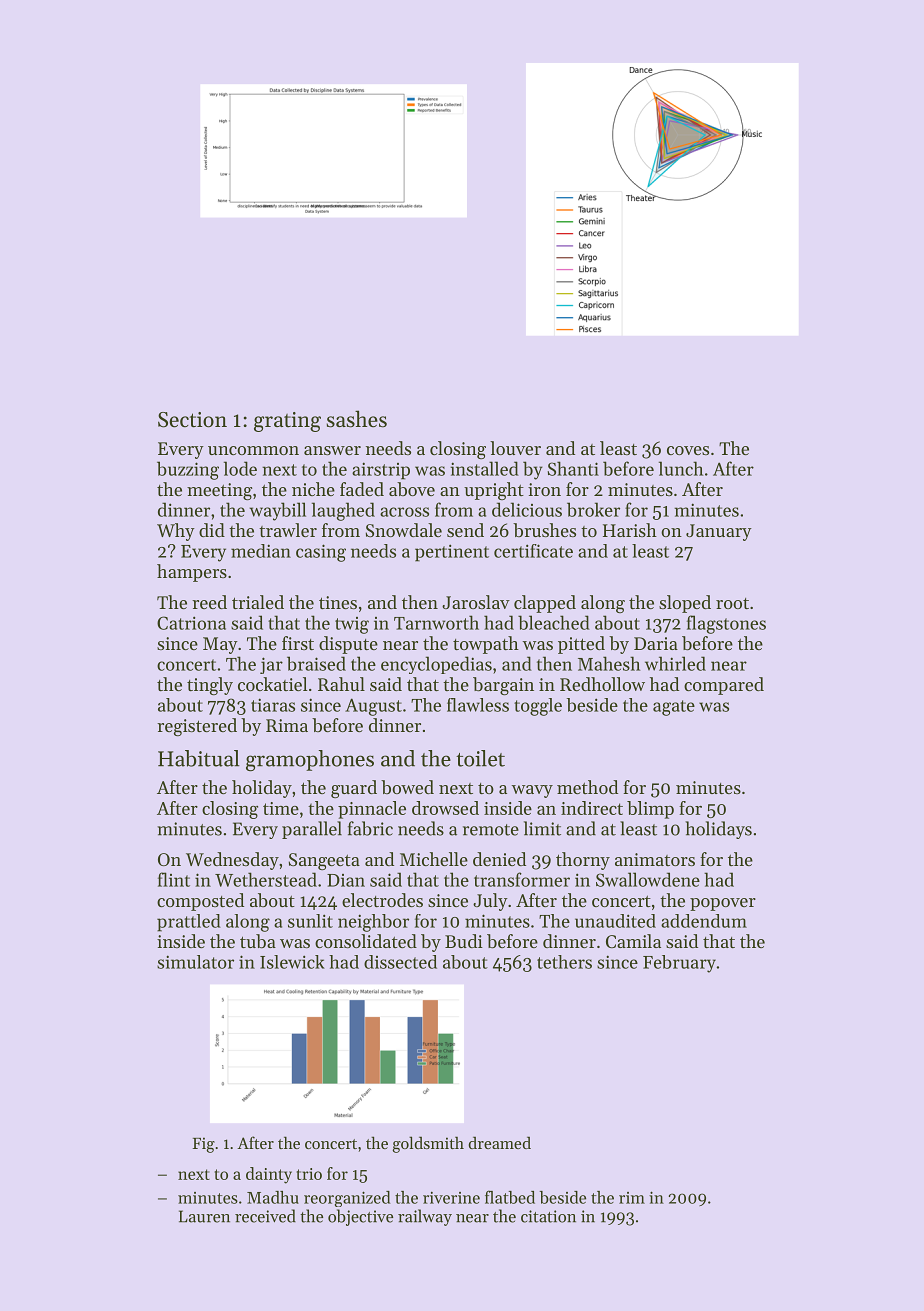 The image size is (924, 1311). I want to click on animators, so click(655, 859).
